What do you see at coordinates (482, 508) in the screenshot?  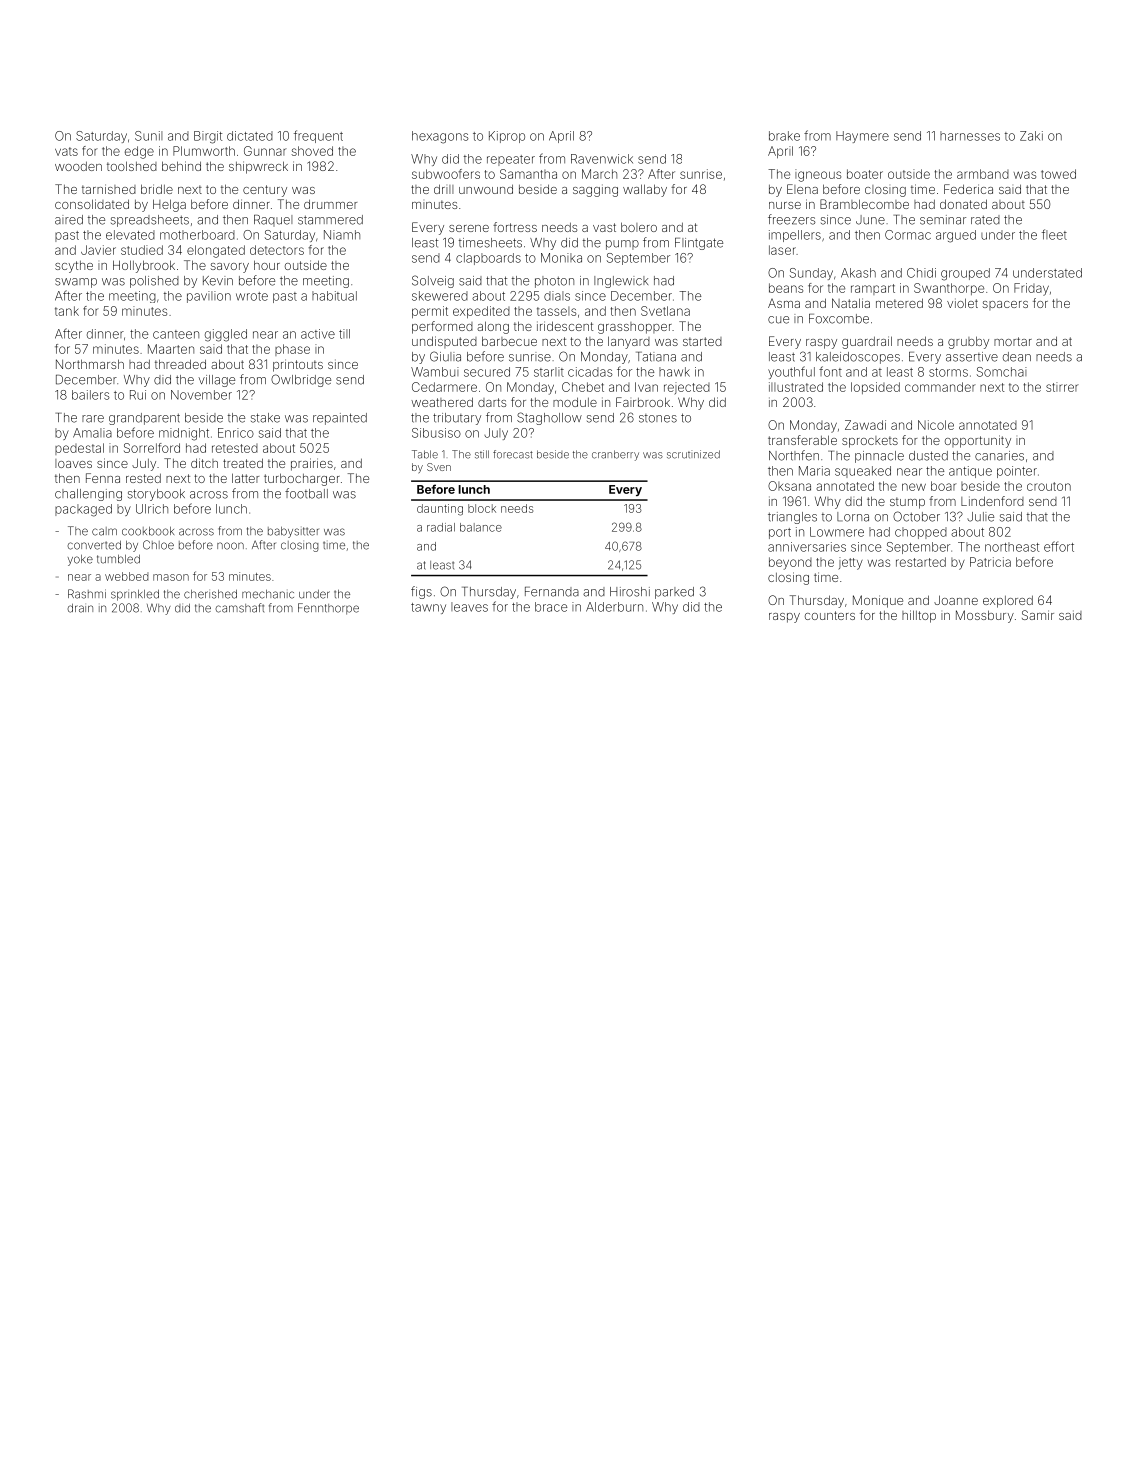 I see `block` at bounding box center [482, 508].
